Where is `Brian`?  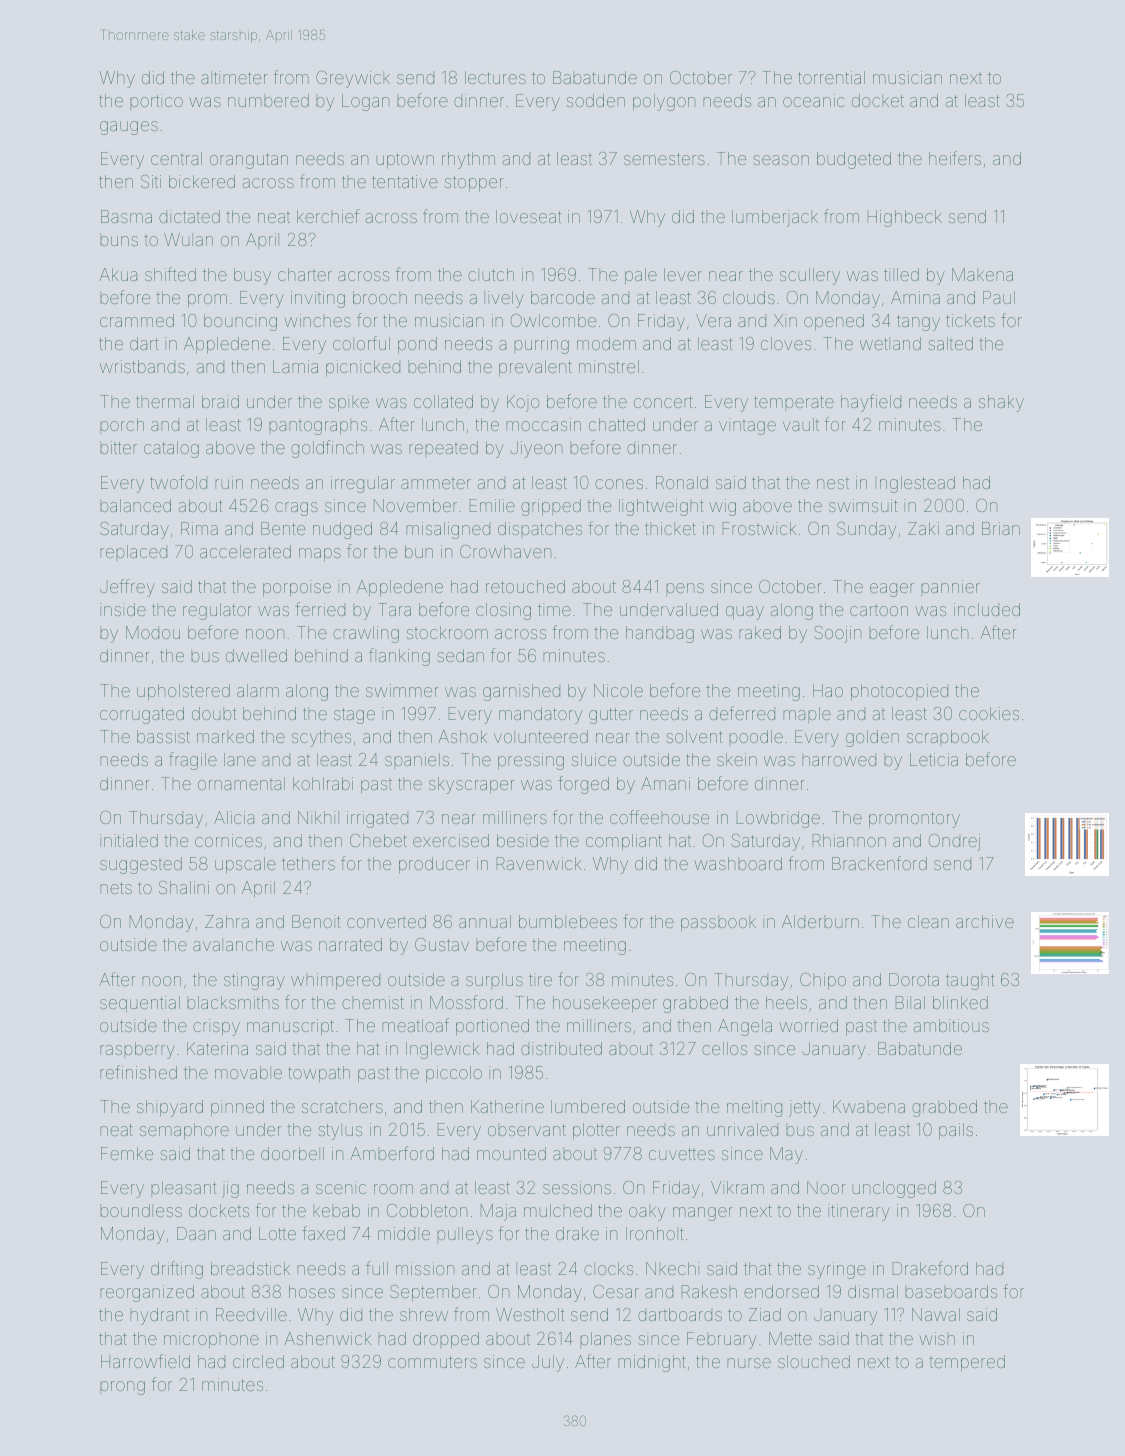
Brian is located at coordinates (1001, 528).
